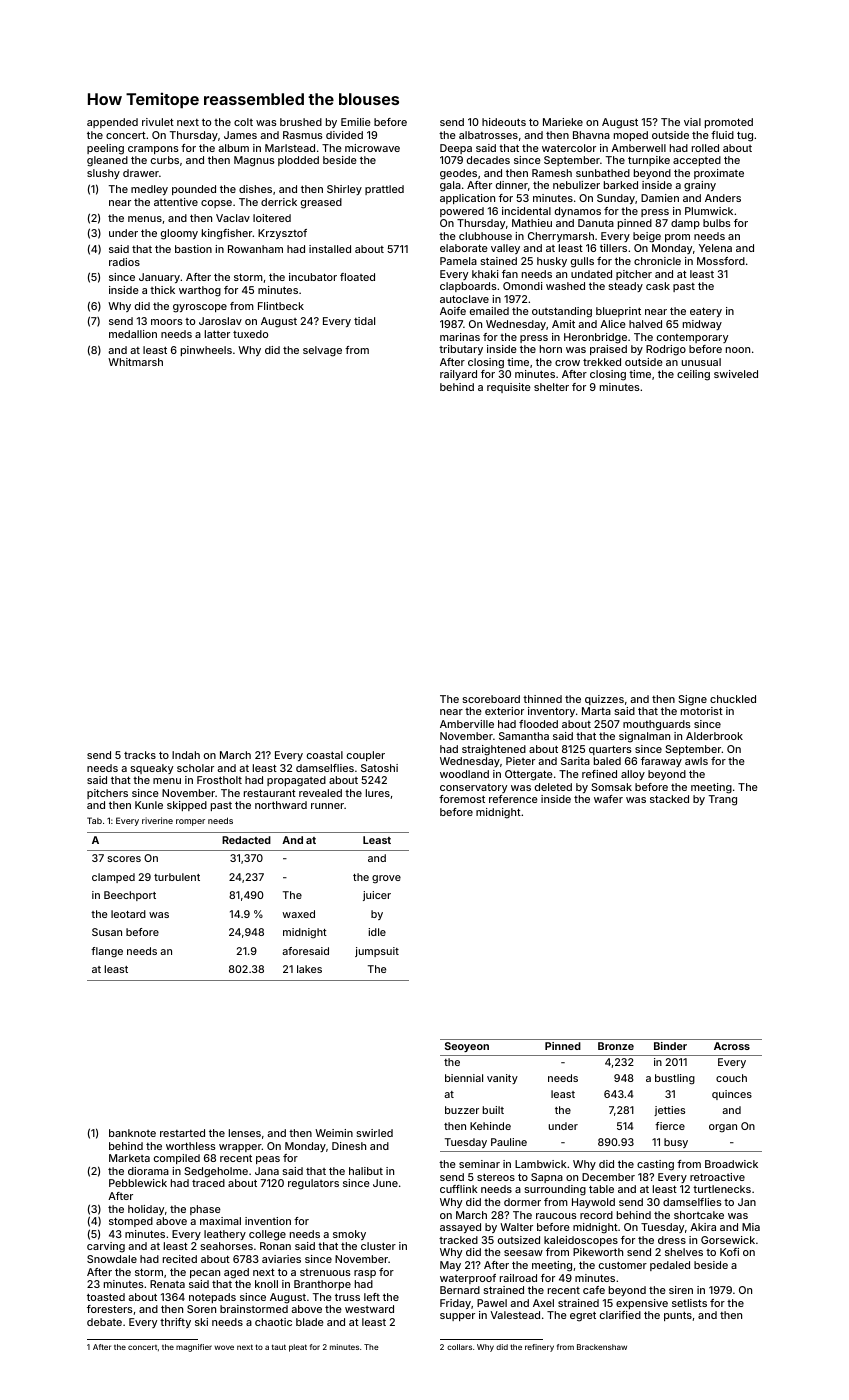  I want to click on ceiling, so click(693, 375).
